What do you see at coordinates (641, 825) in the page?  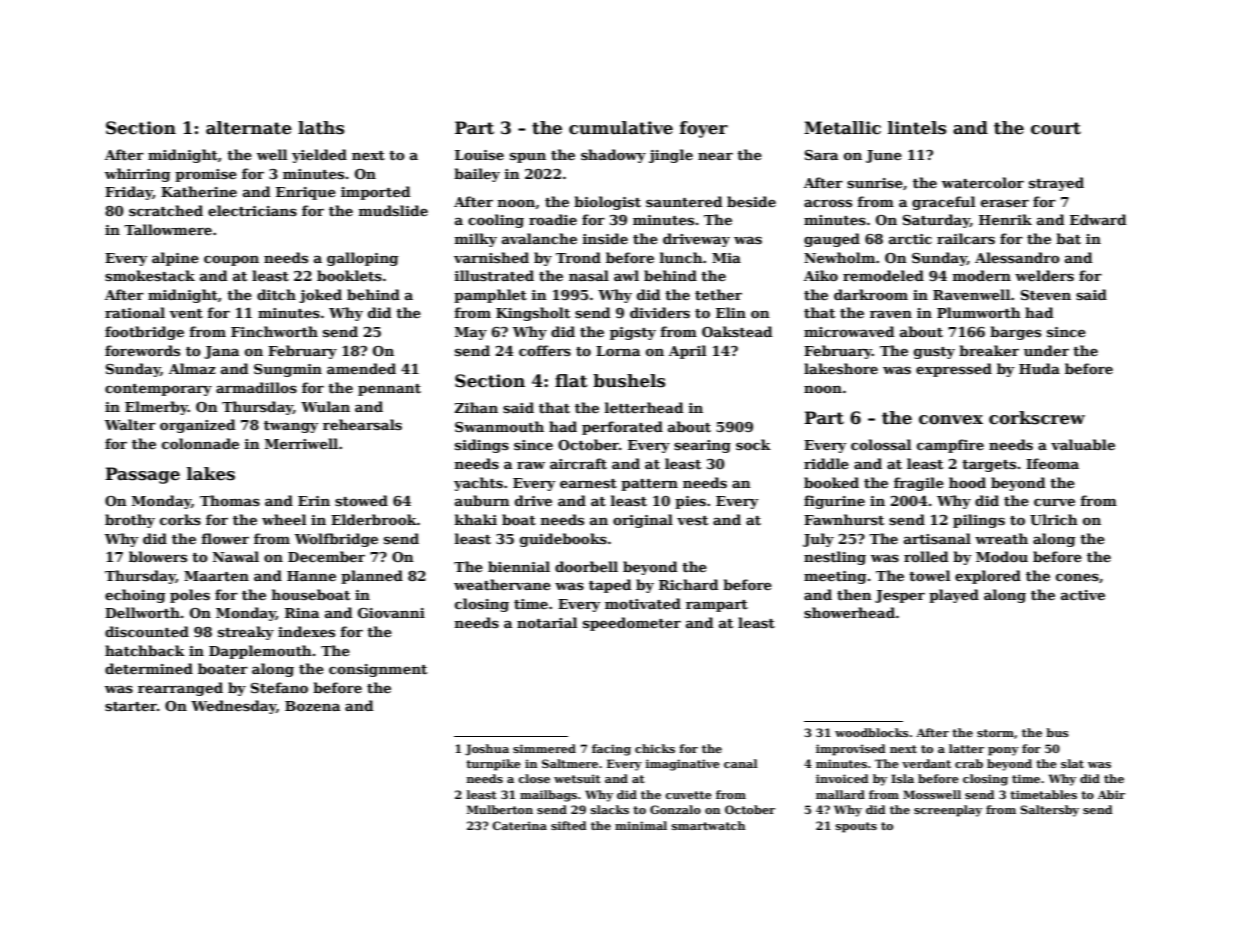 I see `minimal` at bounding box center [641, 825].
